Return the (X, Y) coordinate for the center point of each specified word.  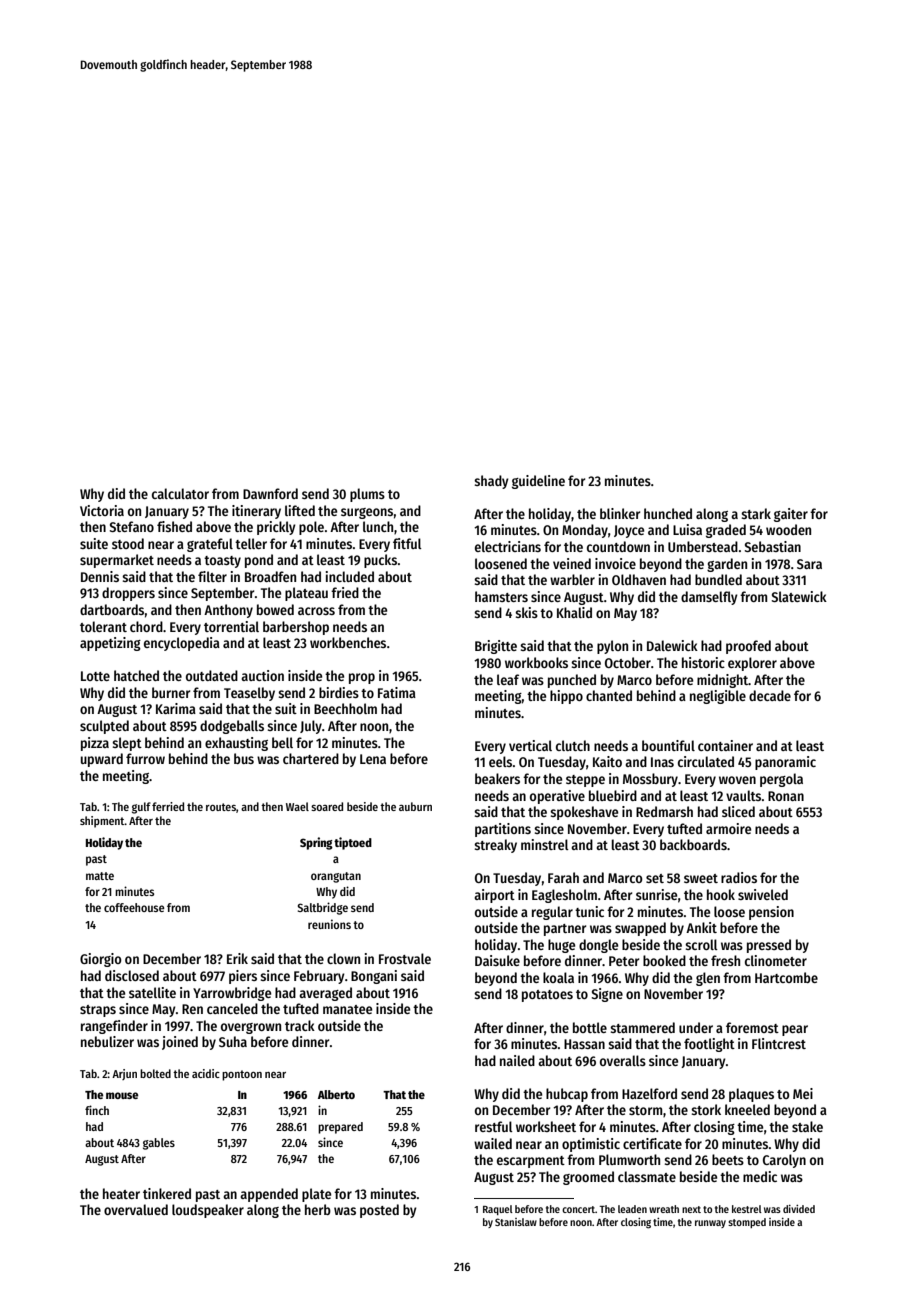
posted (379, 1211)
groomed (588, 1178)
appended (269, 1195)
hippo (566, 697)
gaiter (791, 515)
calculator (180, 493)
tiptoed (353, 843)
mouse (122, 1095)
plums (367, 495)
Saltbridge (323, 908)
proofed (748, 647)
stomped (747, 1223)
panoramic (785, 763)
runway (710, 1224)
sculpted (104, 727)
